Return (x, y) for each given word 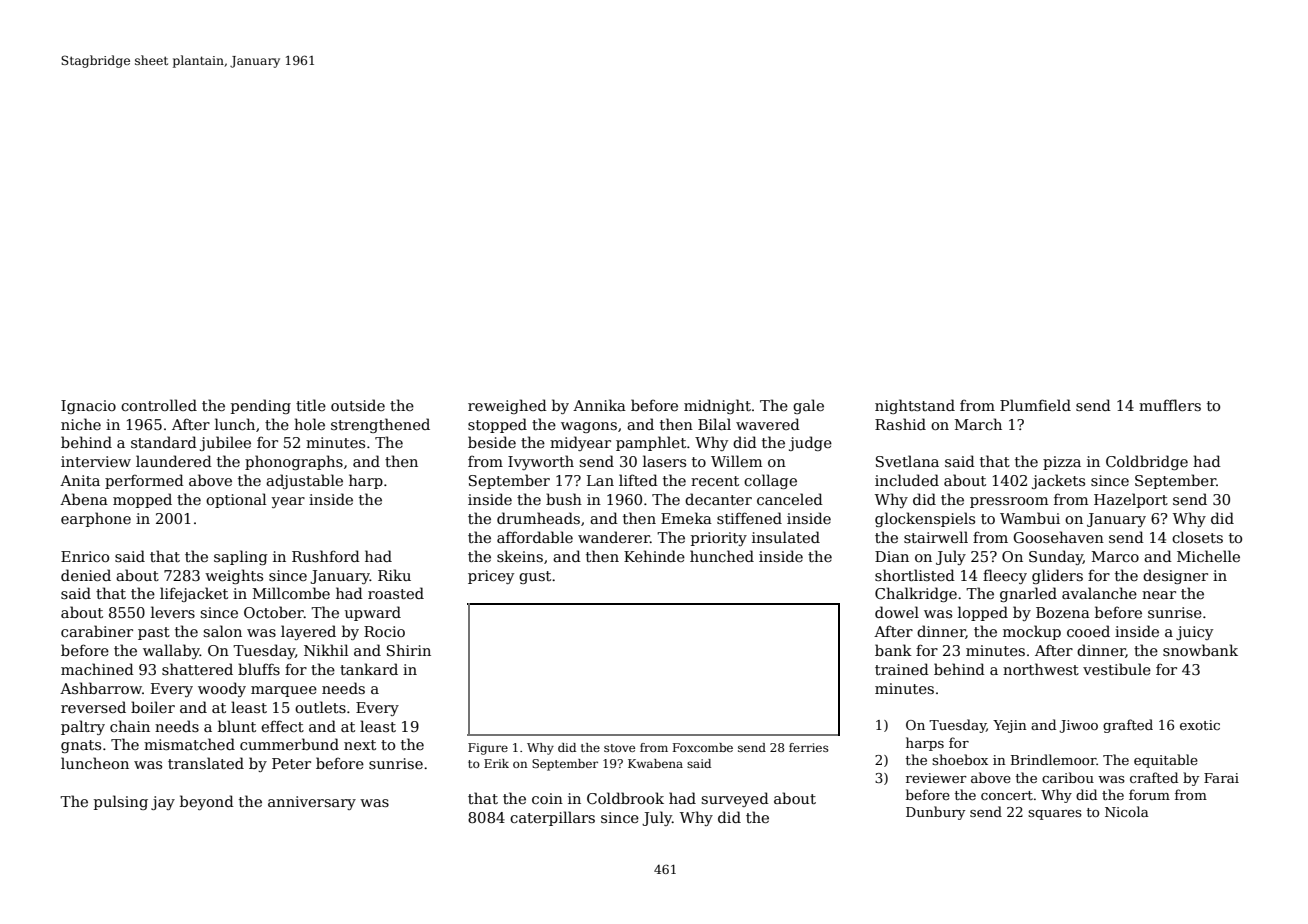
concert (1007, 795)
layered (308, 632)
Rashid (900, 424)
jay (163, 803)
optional (236, 500)
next (360, 745)
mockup (1032, 632)
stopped (497, 425)
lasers (664, 461)
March (978, 424)
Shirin (409, 650)
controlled (159, 405)
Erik (496, 763)
